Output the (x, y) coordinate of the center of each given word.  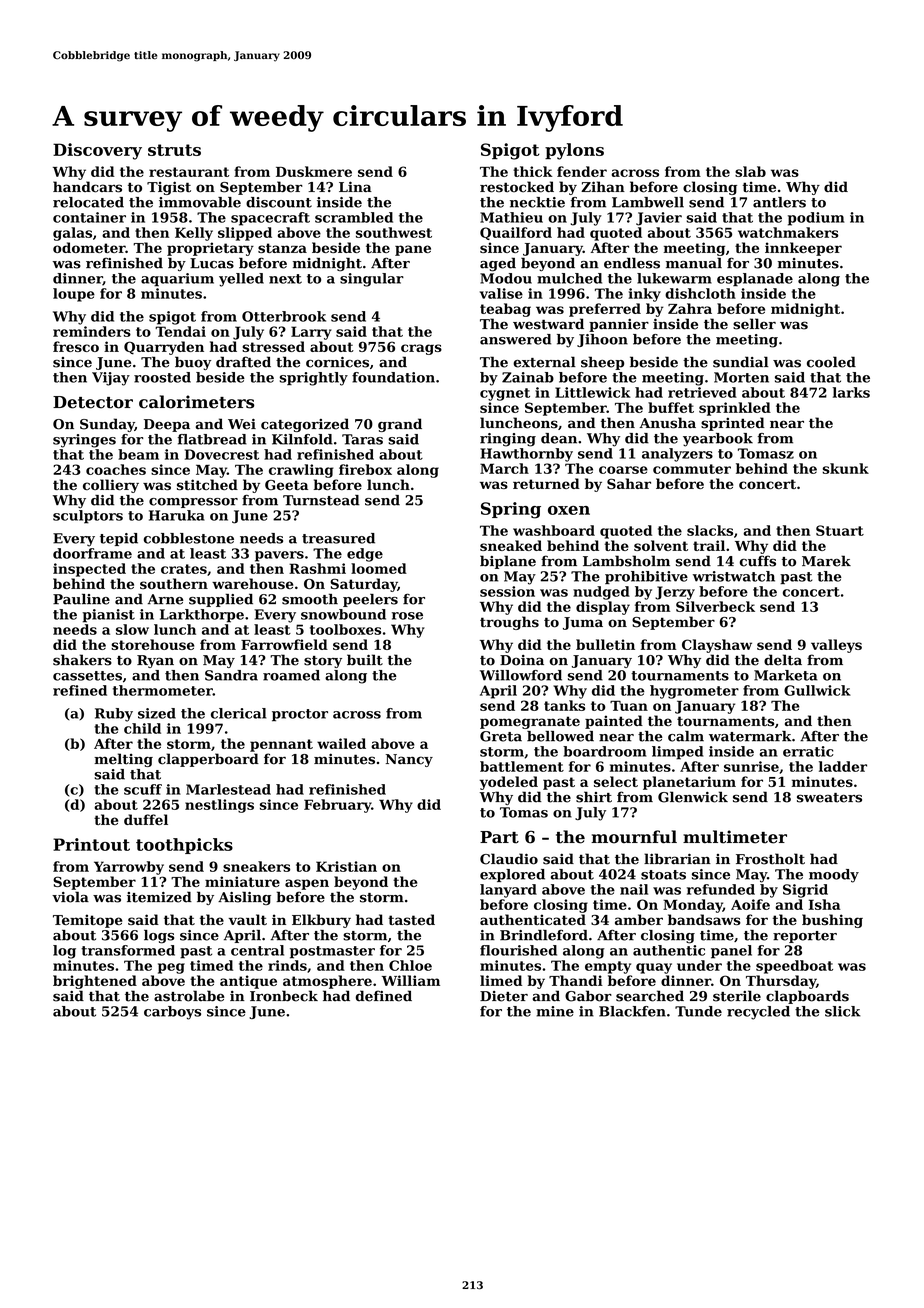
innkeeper (803, 249)
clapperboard (208, 760)
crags (421, 349)
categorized (305, 425)
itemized (159, 897)
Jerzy (675, 593)
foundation (393, 377)
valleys (836, 646)
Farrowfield (284, 644)
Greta (501, 736)
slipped (245, 234)
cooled (831, 362)
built (365, 660)
